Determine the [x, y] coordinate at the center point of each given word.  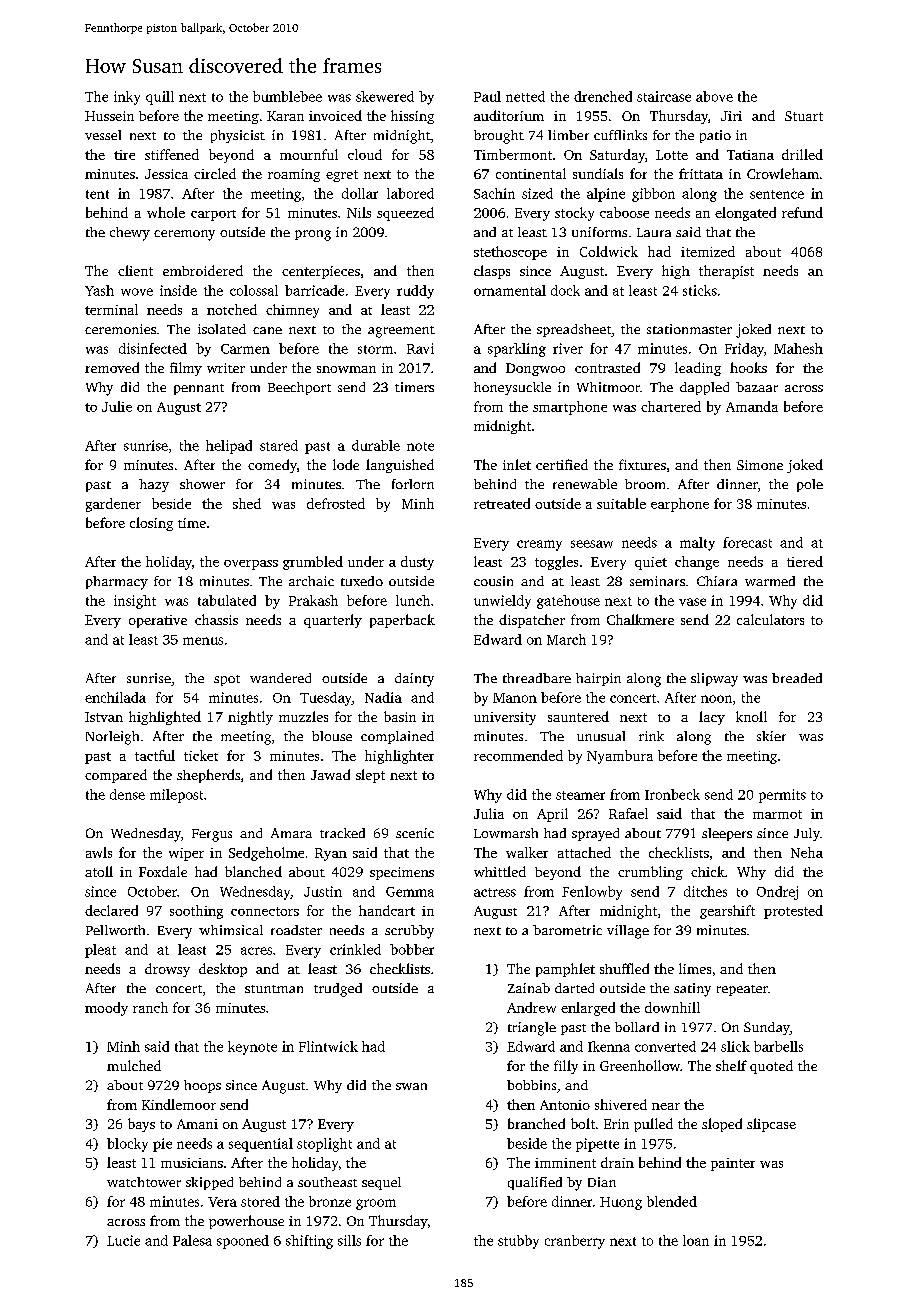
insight [135, 602]
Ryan [331, 854]
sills [349, 1240]
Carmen [245, 349]
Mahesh [798, 348]
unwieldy [502, 602]
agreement [401, 332]
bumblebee [287, 96]
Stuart [804, 116]
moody [106, 1009]
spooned [243, 1242]
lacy [712, 718]
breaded [797, 678]
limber [568, 135]
